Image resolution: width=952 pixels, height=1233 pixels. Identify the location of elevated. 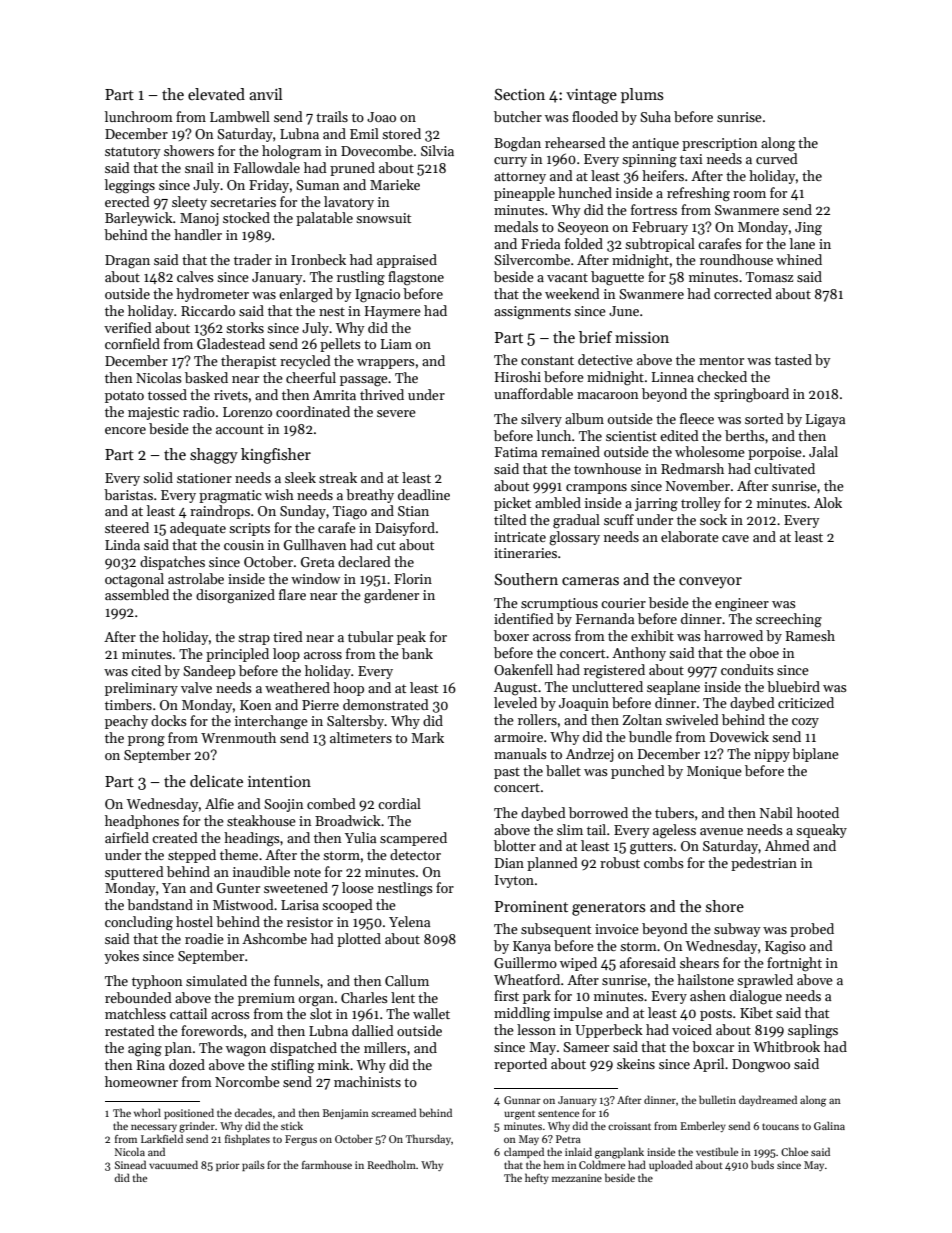
(216, 94).
